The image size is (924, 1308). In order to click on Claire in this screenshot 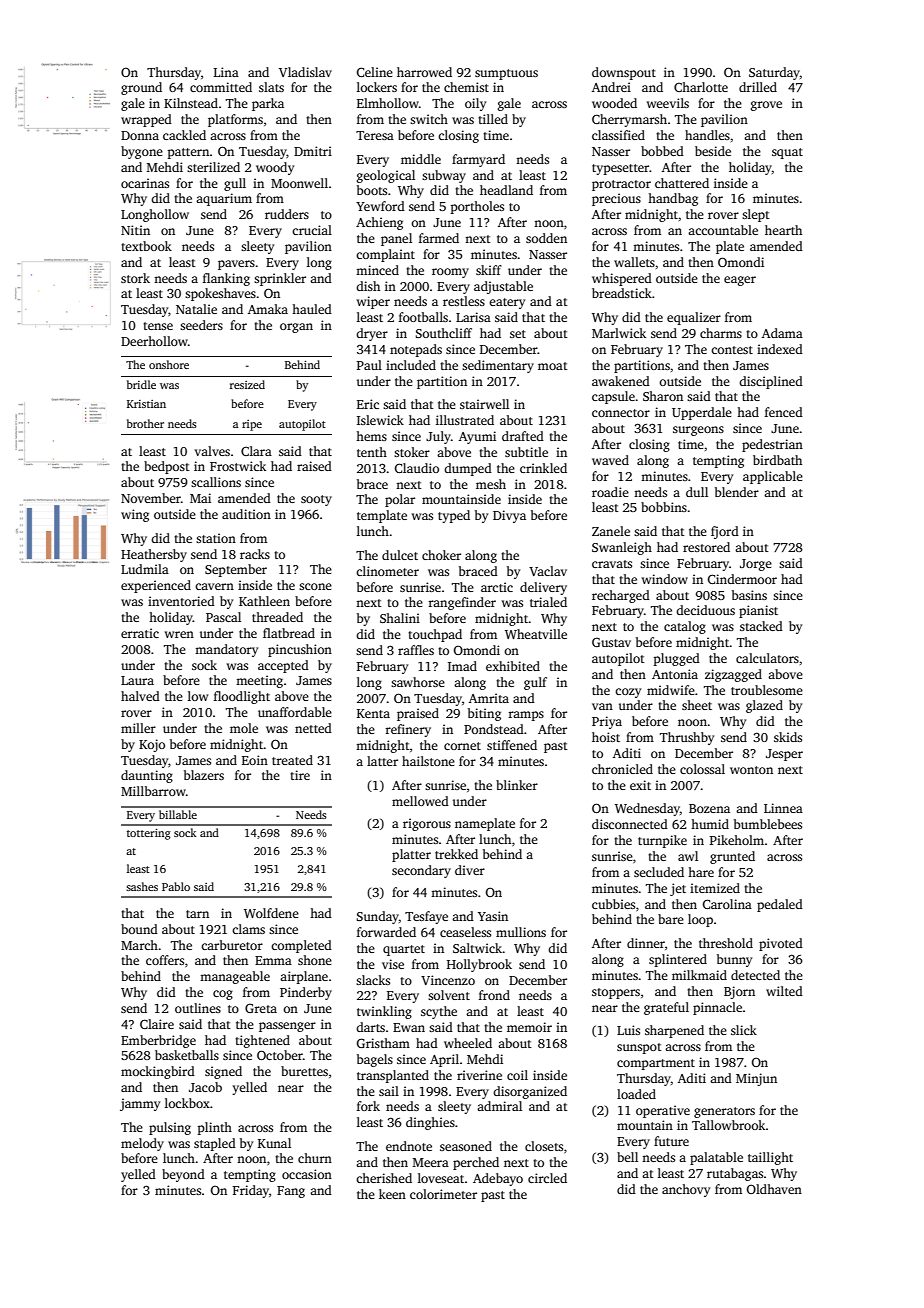, I will do `click(157, 1024)`.
